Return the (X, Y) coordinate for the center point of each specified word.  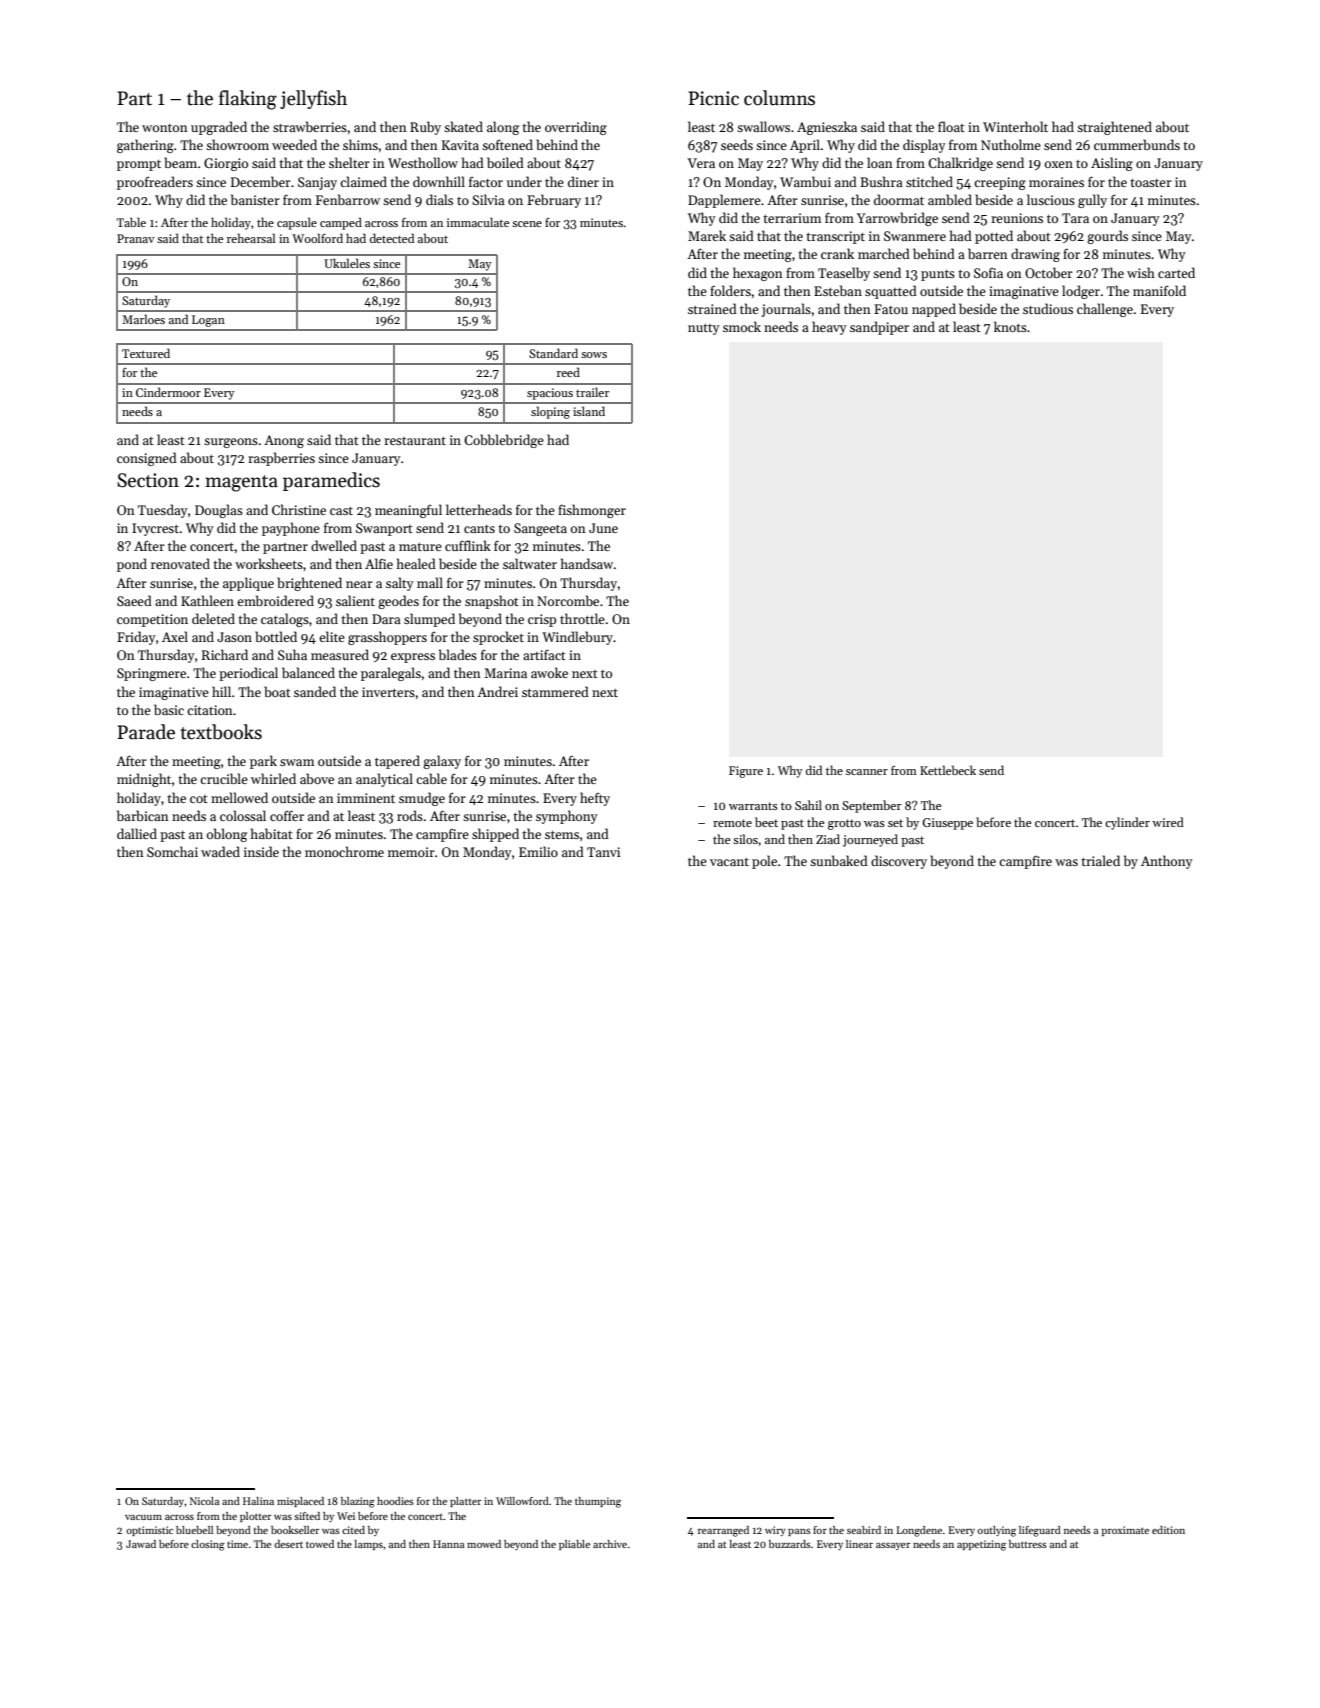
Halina (258, 1501)
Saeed (134, 600)
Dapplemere (724, 201)
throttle (582, 618)
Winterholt (1015, 126)
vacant (729, 862)
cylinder (1127, 823)
